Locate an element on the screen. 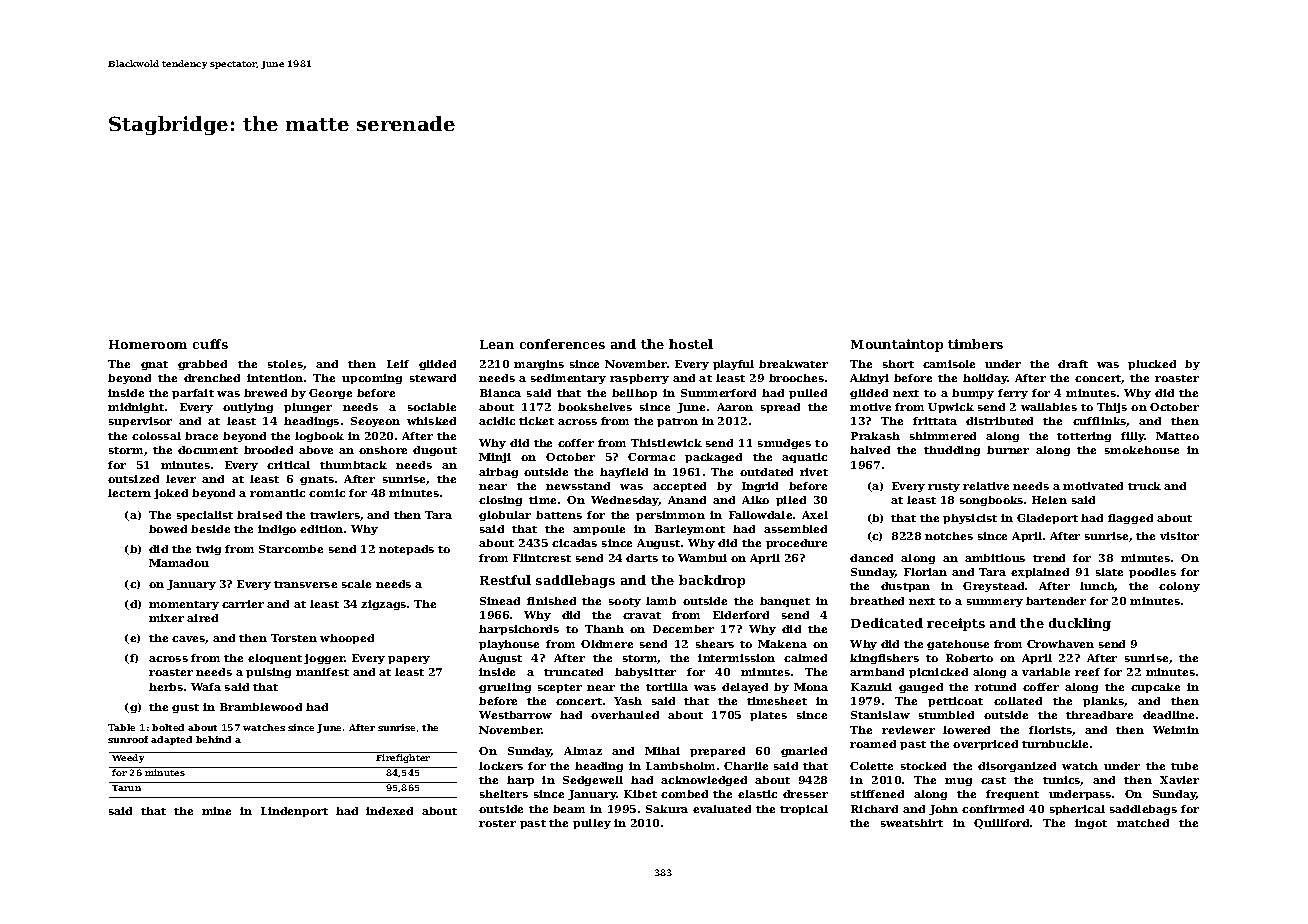 The height and width of the screenshot is (924, 1308). motive is located at coordinates (870, 407).
